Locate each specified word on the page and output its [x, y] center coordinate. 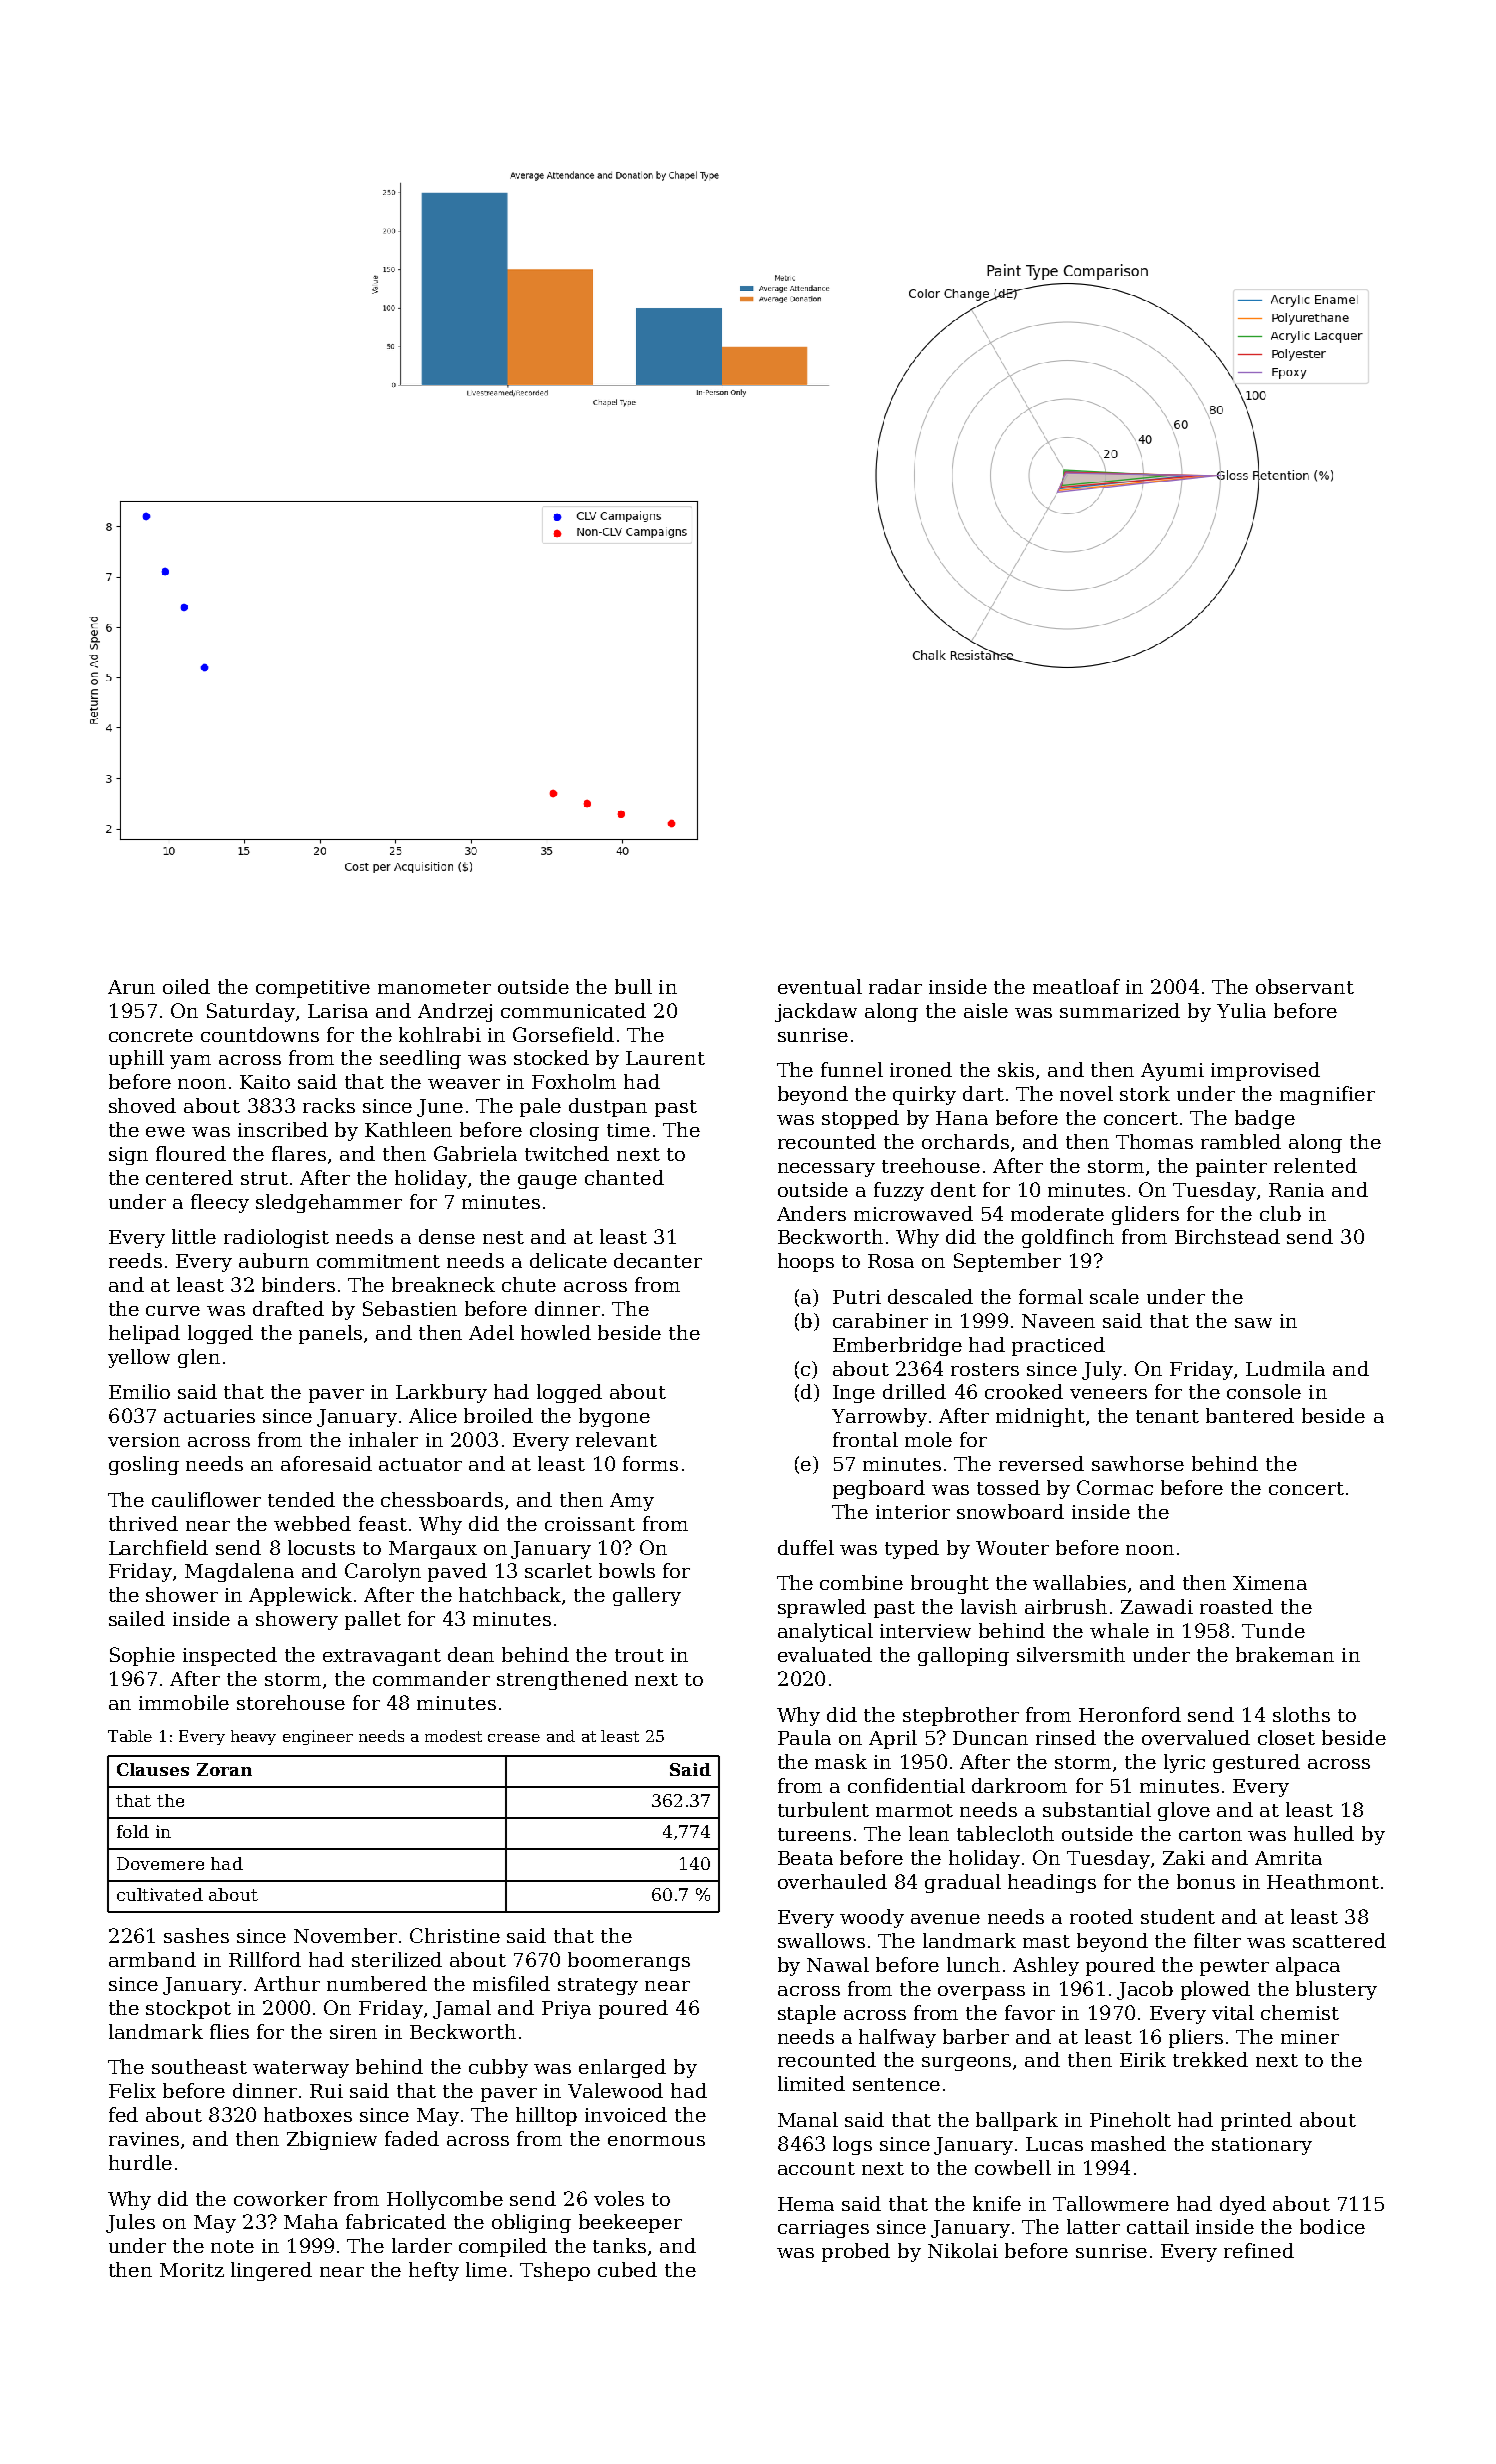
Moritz [192, 2270]
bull [633, 986]
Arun [131, 987]
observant [1305, 986]
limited [811, 2083]
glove [1184, 1811]
